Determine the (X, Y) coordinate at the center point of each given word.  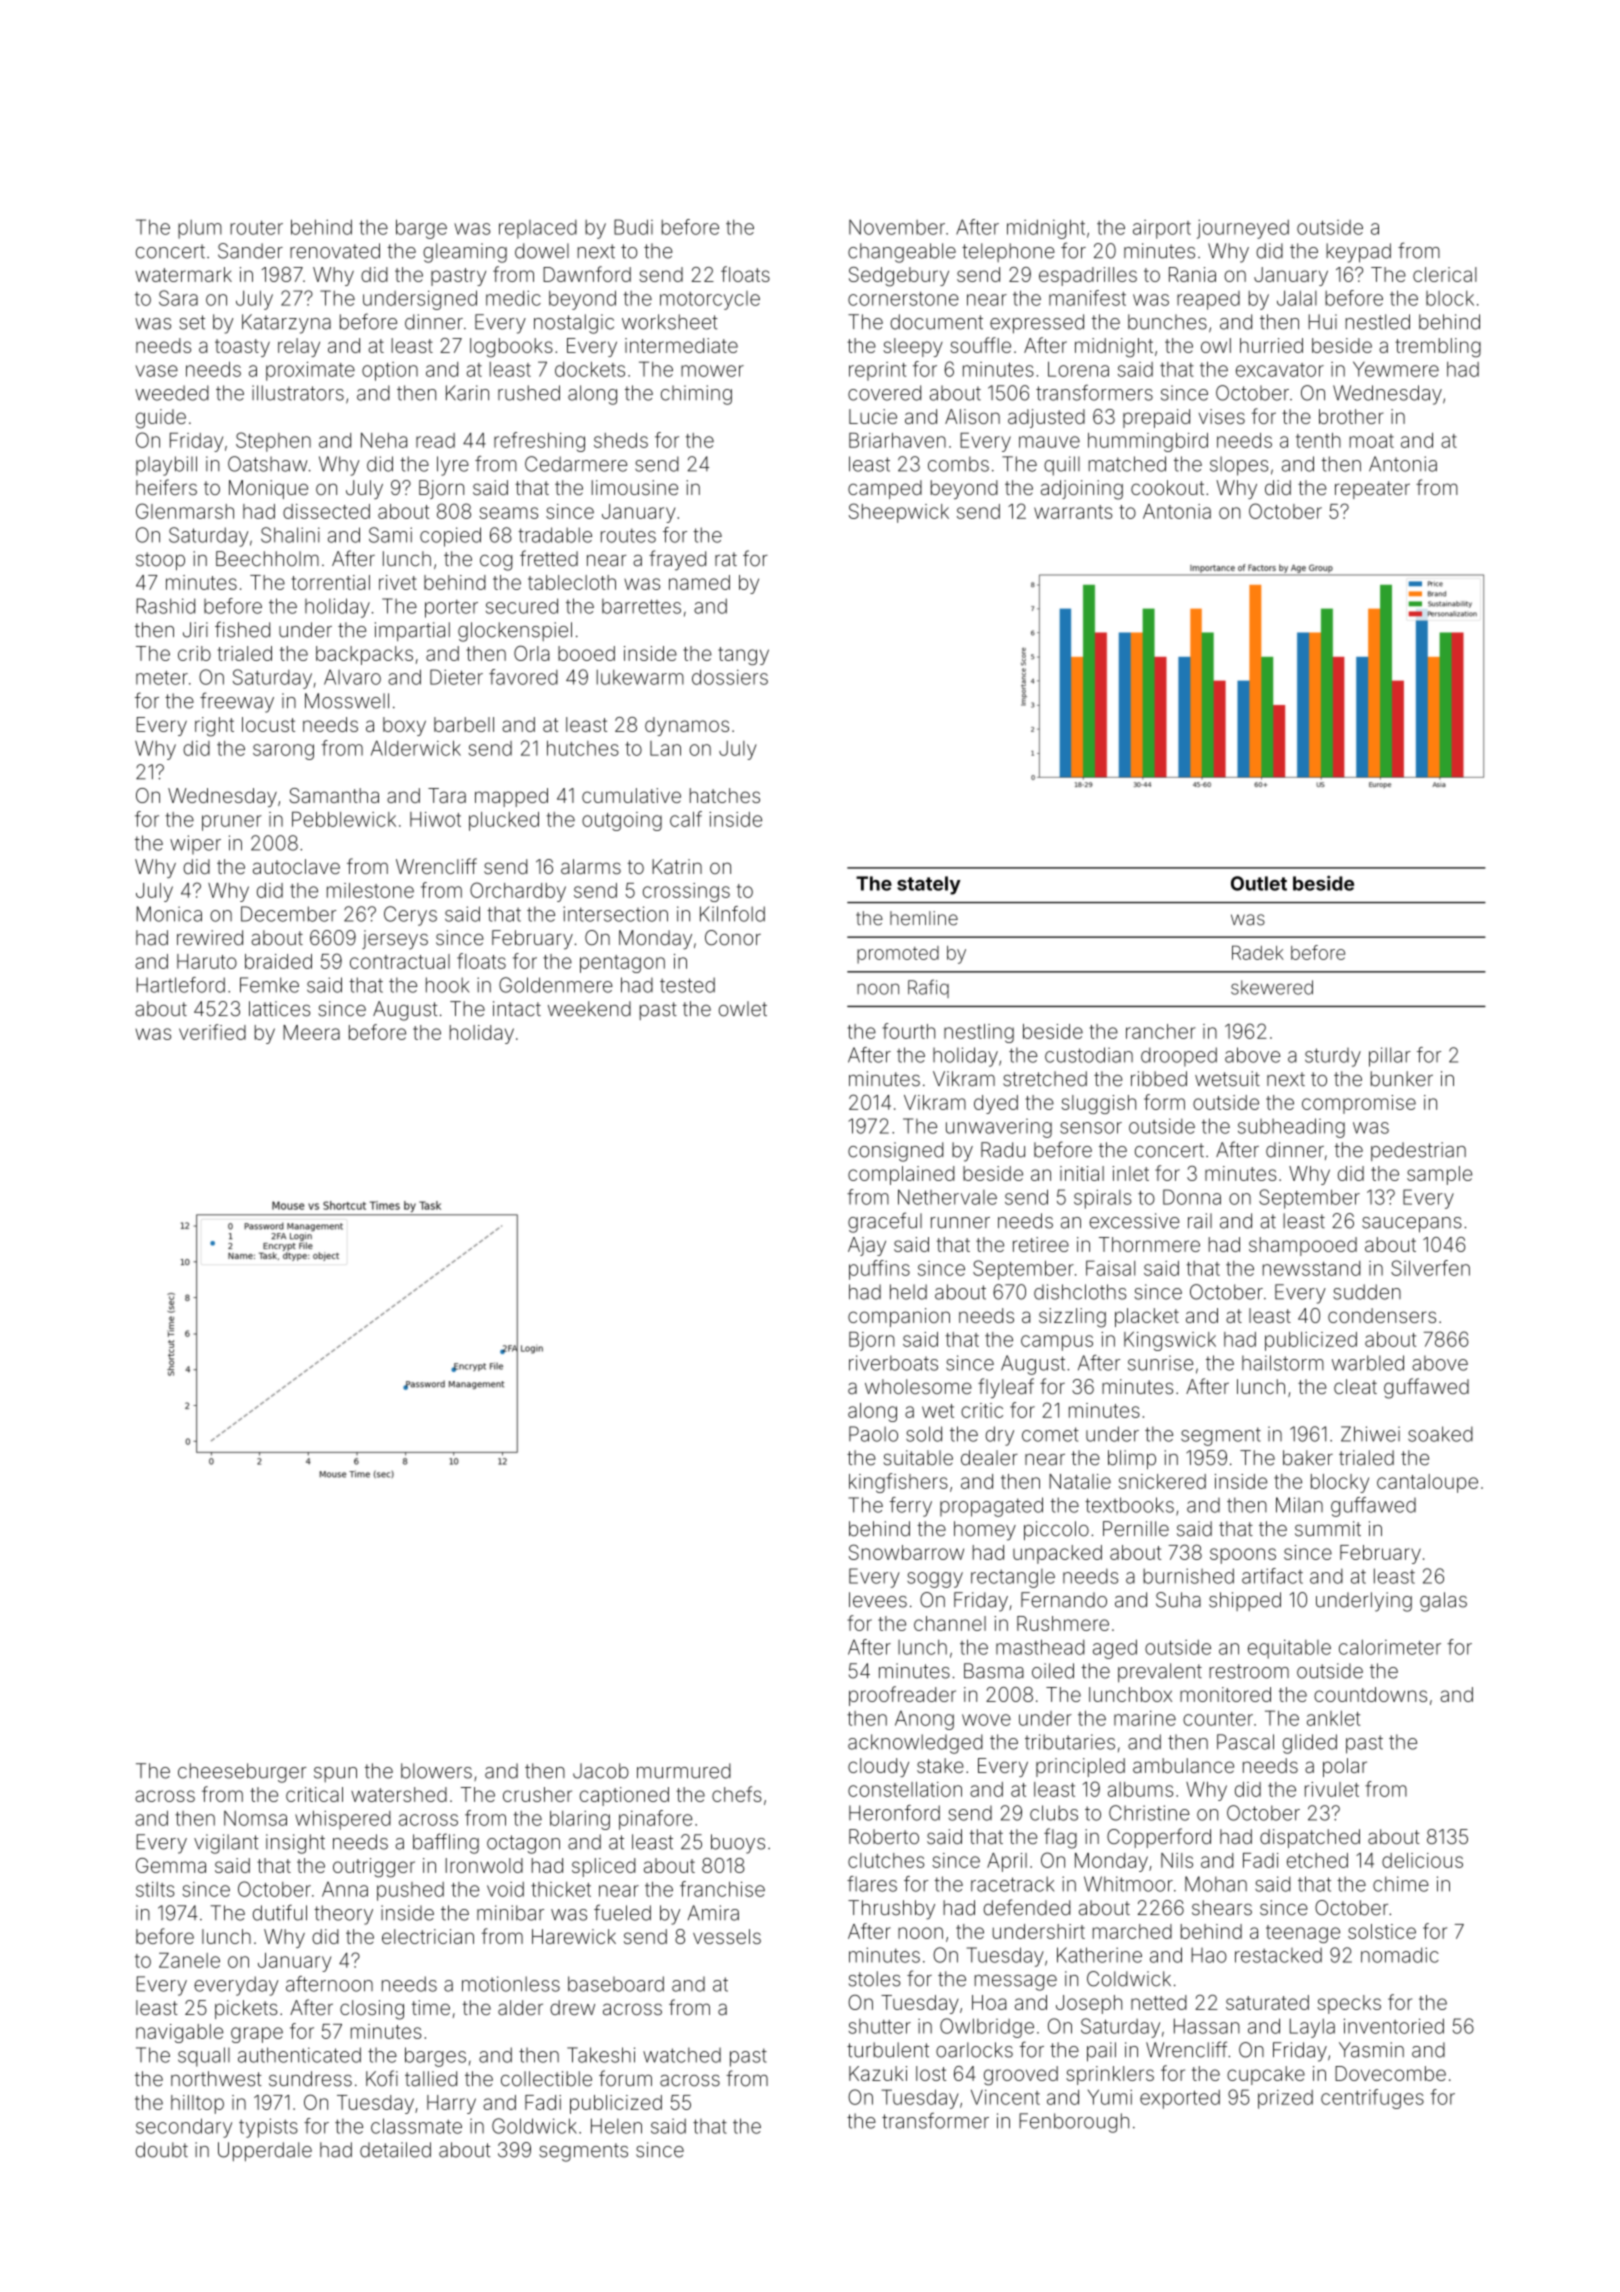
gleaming (465, 253)
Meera (311, 1032)
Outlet (1259, 883)
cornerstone (903, 299)
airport (1162, 229)
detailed (395, 2150)
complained (901, 1175)
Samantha (334, 795)
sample (1439, 1175)
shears (1222, 1908)
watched (682, 2055)
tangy (743, 656)
